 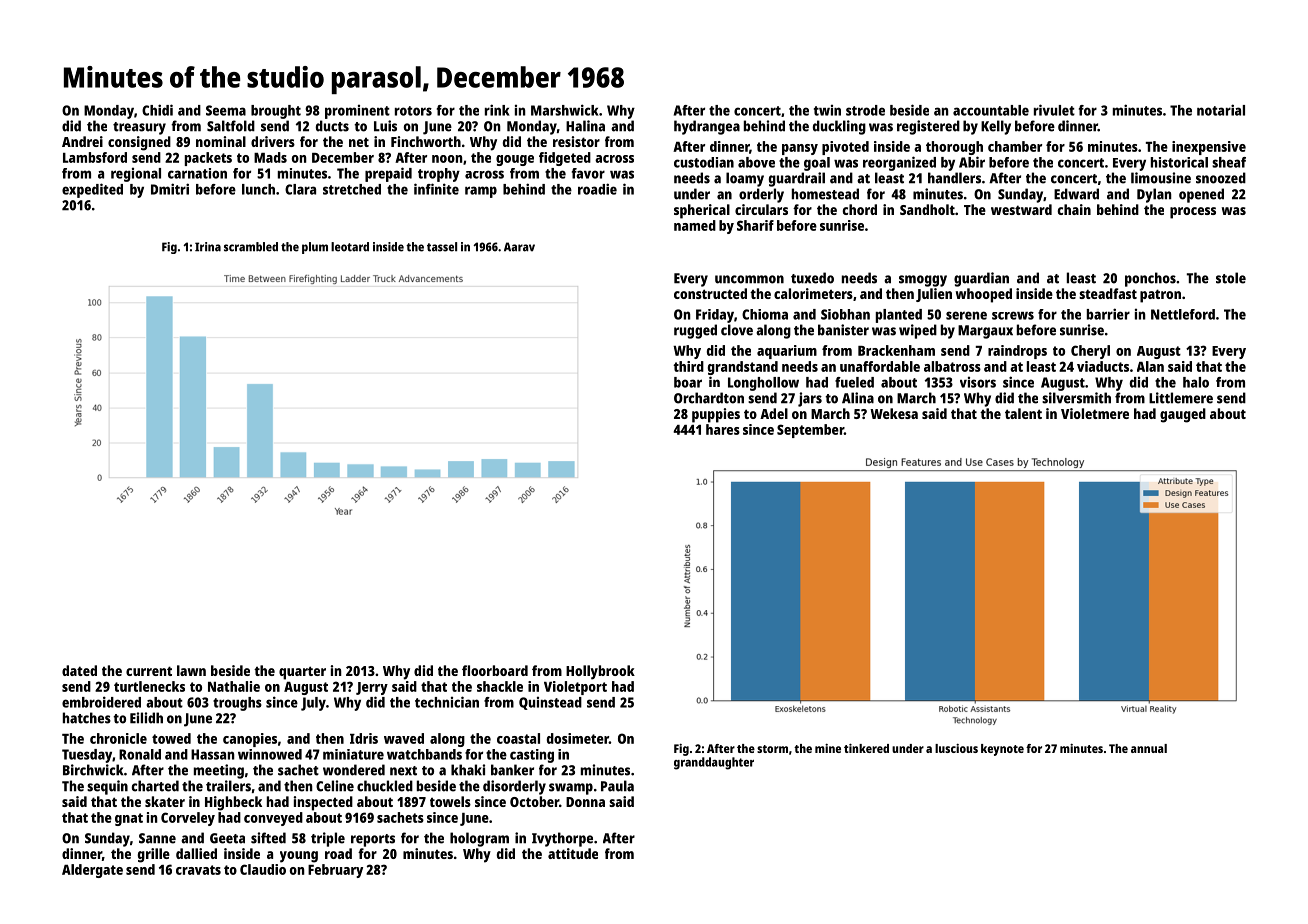 I want to click on Irina, so click(x=208, y=247).
